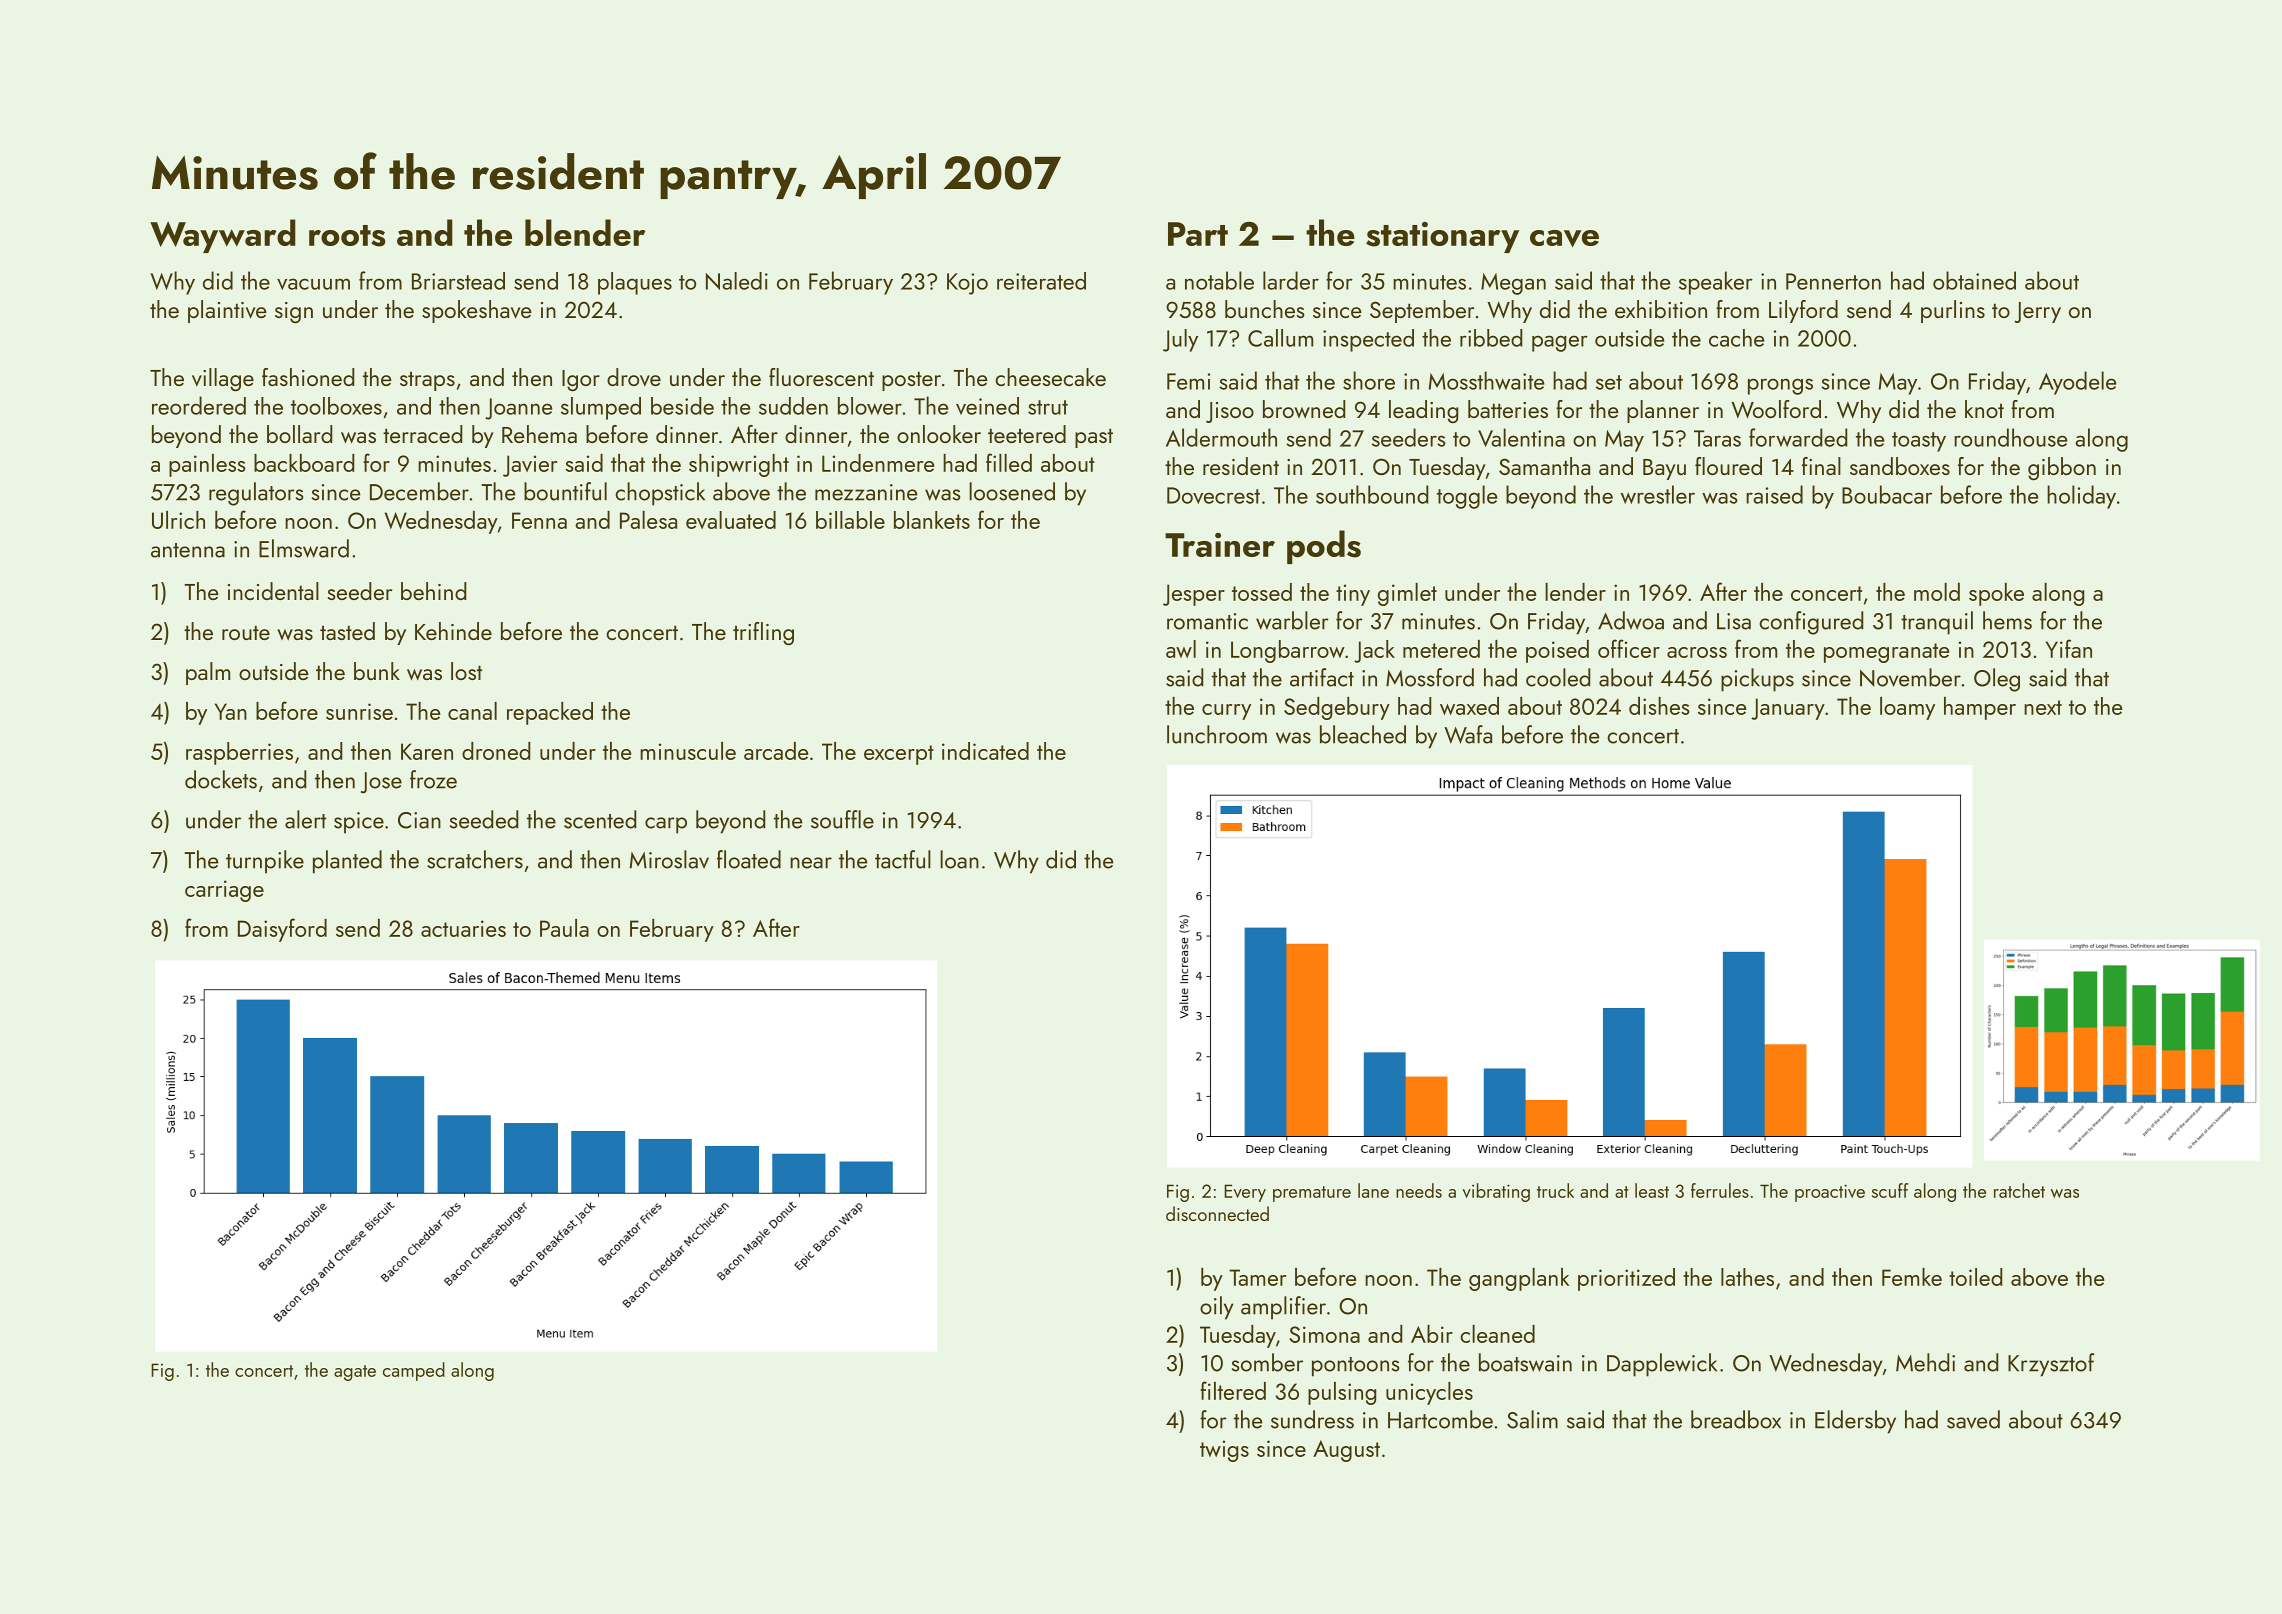 The width and height of the screenshot is (2282, 1614). I want to click on camped, so click(414, 1371).
